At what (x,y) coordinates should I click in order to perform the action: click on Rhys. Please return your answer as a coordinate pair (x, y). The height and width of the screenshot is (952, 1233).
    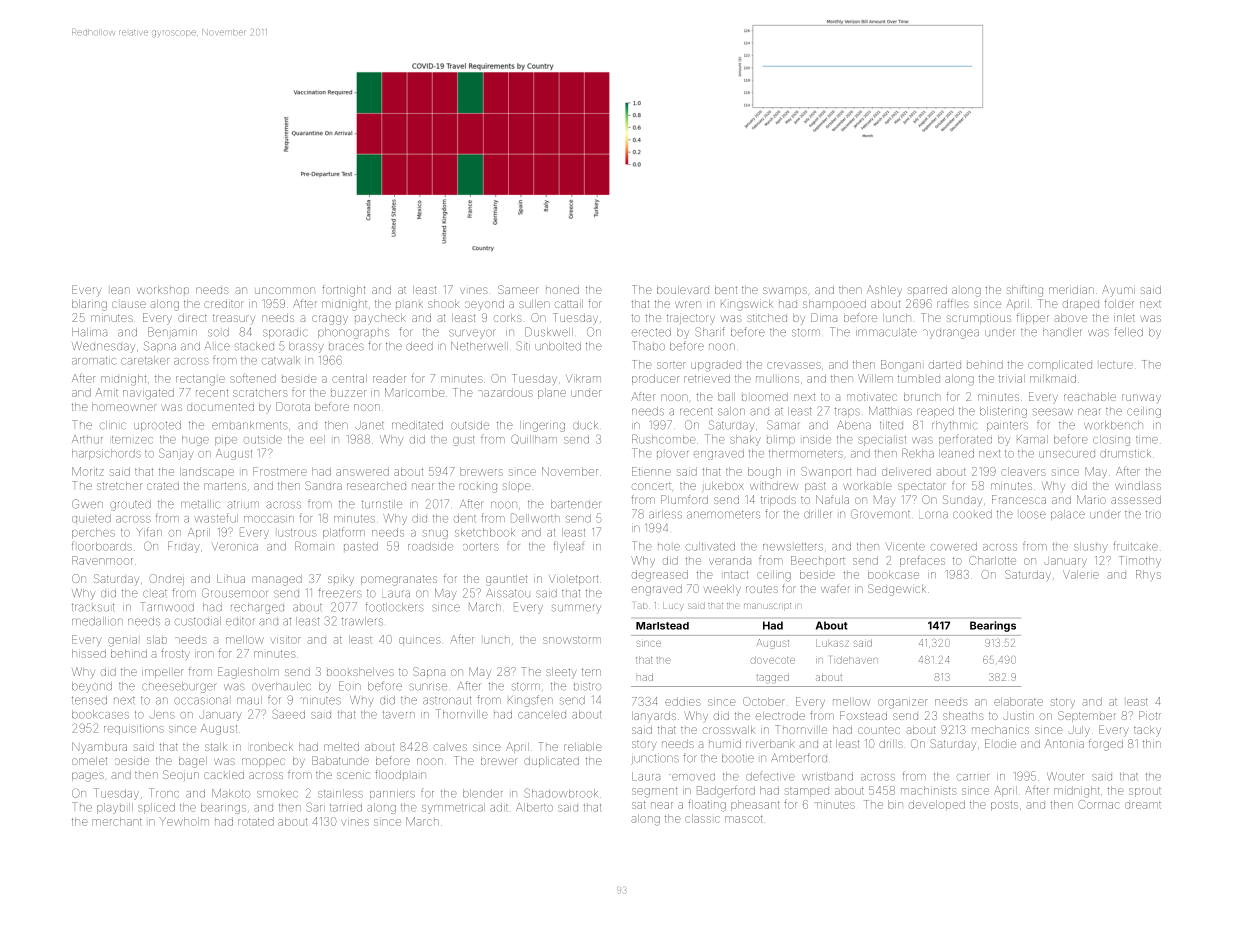
    Looking at the image, I should click on (1148, 575).
